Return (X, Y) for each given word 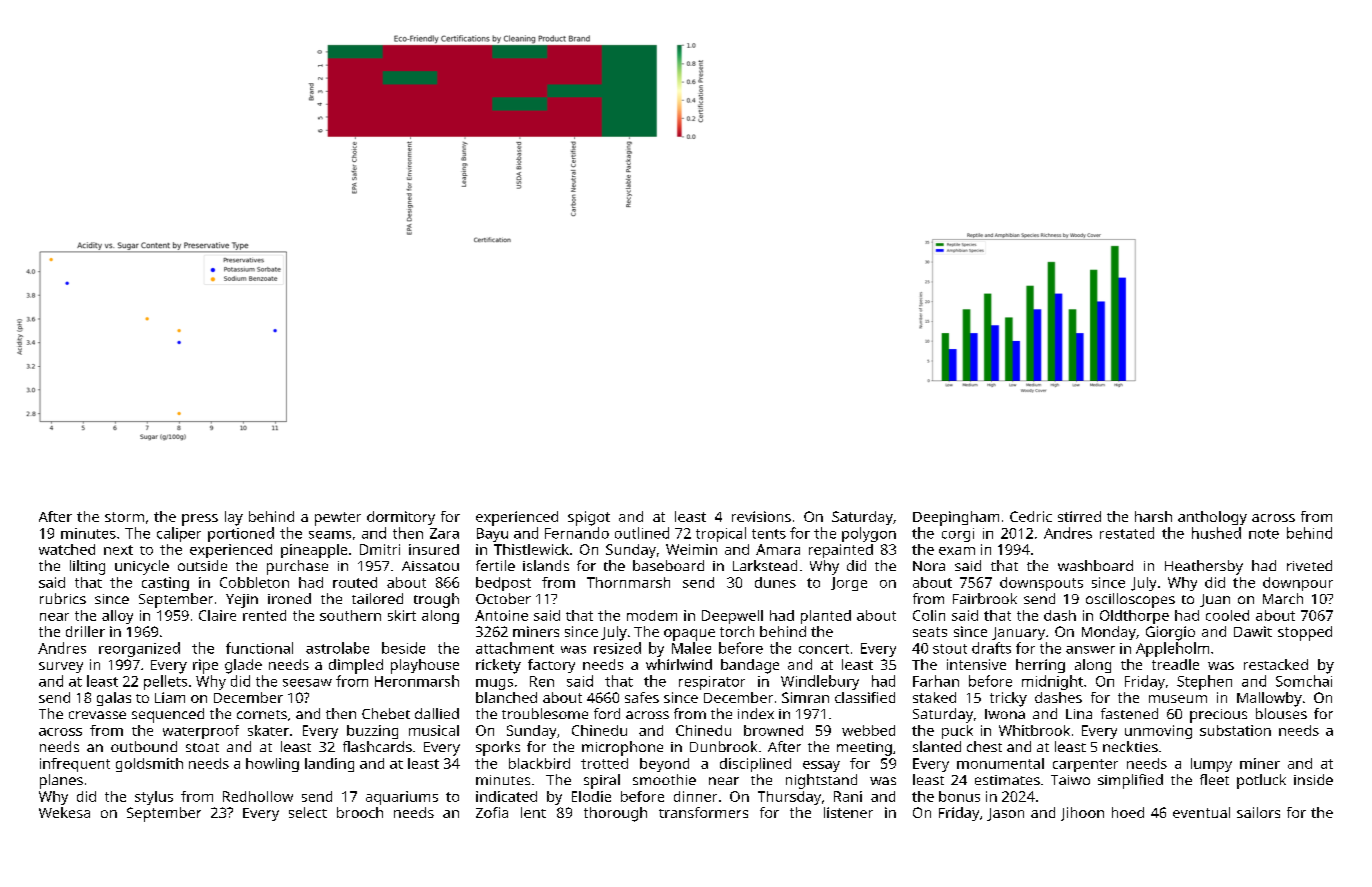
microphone (622, 748)
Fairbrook (985, 598)
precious (1218, 716)
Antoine (501, 615)
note (1264, 534)
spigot (589, 518)
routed (355, 582)
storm (124, 517)
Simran (805, 697)
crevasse (97, 715)
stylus (154, 798)
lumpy (1211, 765)
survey (61, 667)
